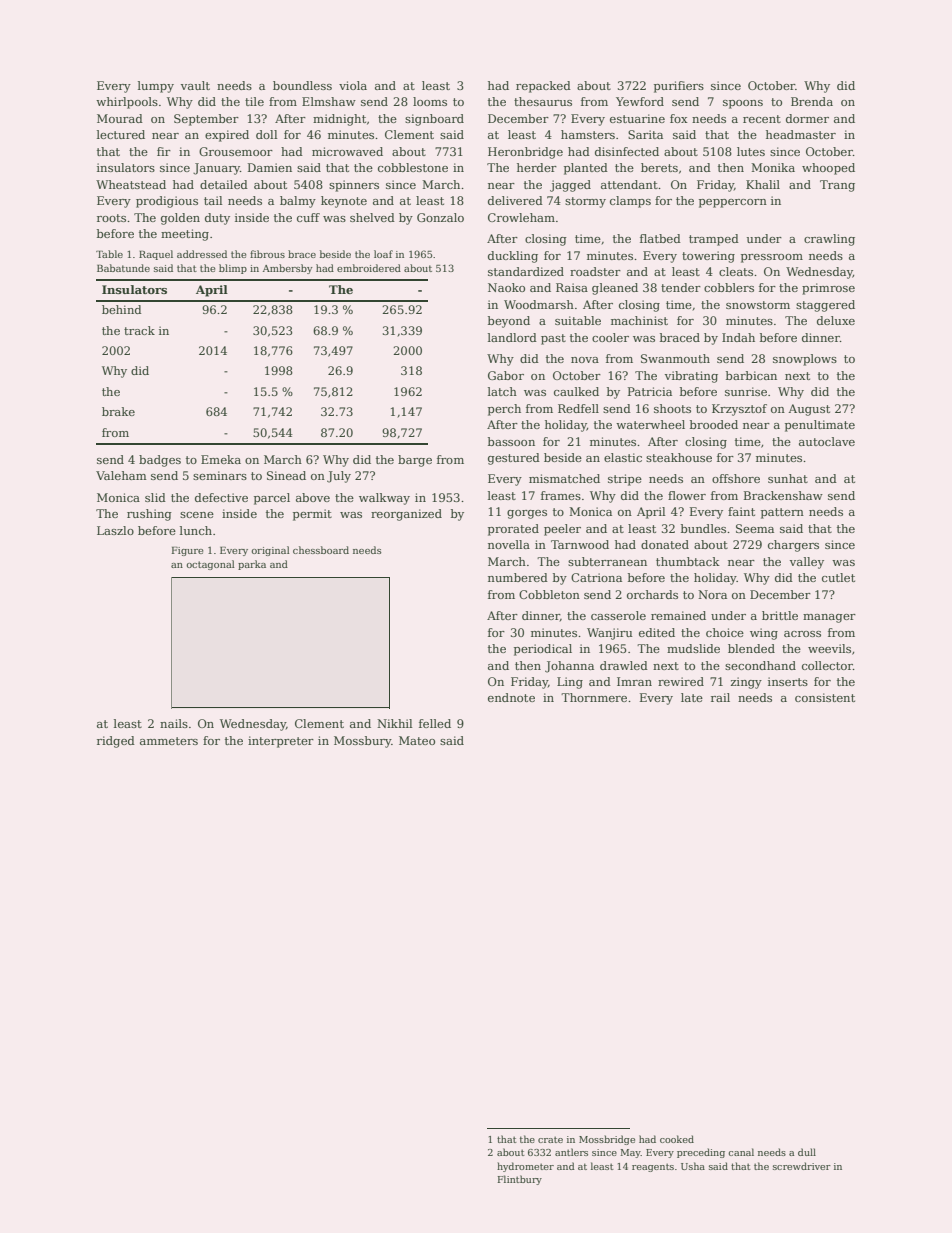 This screenshot has height=1233, width=952. What do you see at coordinates (763, 184) in the screenshot?
I see `Khalil` at bounding box center [763, 184].
